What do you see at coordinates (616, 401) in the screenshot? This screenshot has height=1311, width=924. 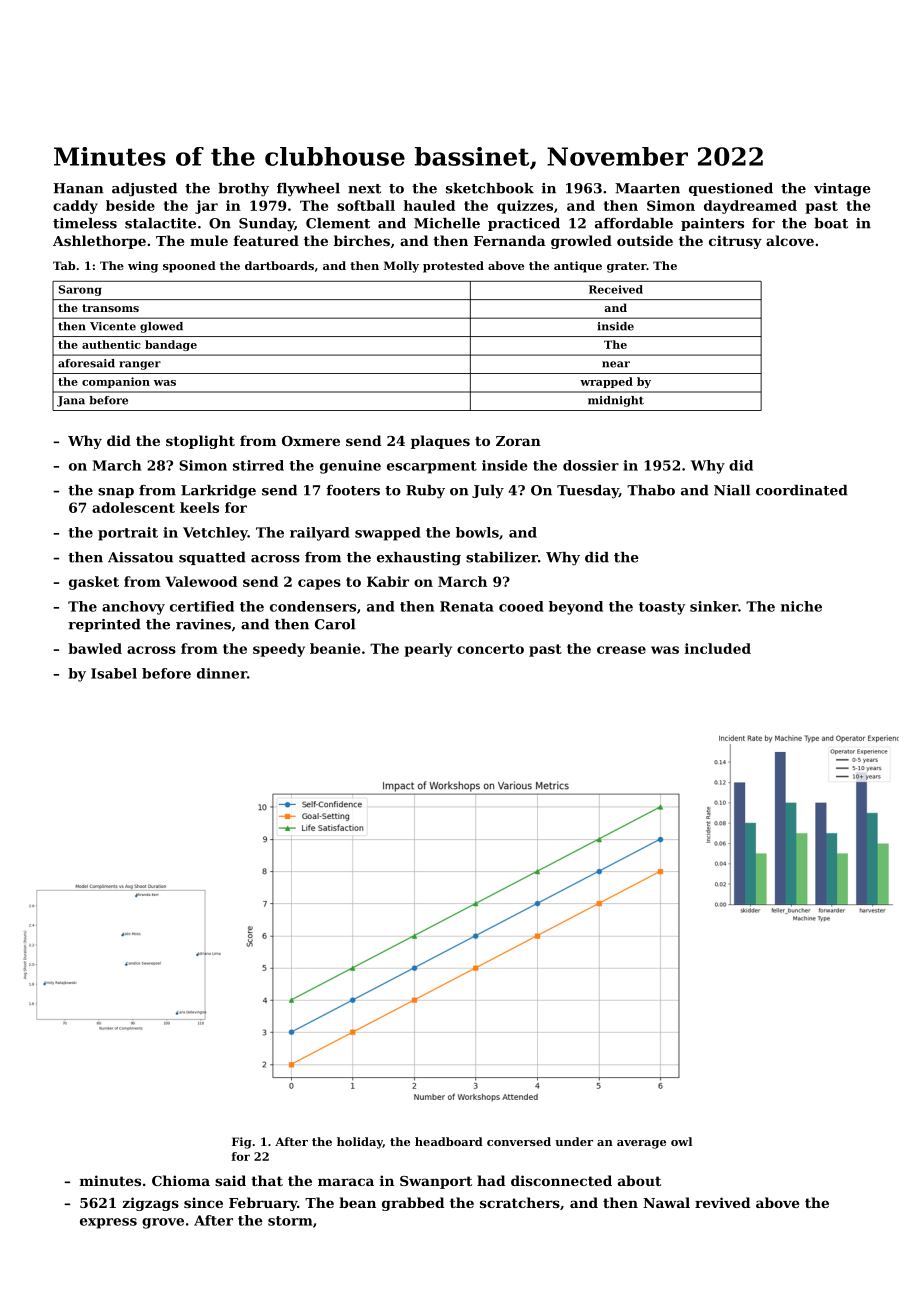 I see `midnight` at bounding box center [616, 401].
